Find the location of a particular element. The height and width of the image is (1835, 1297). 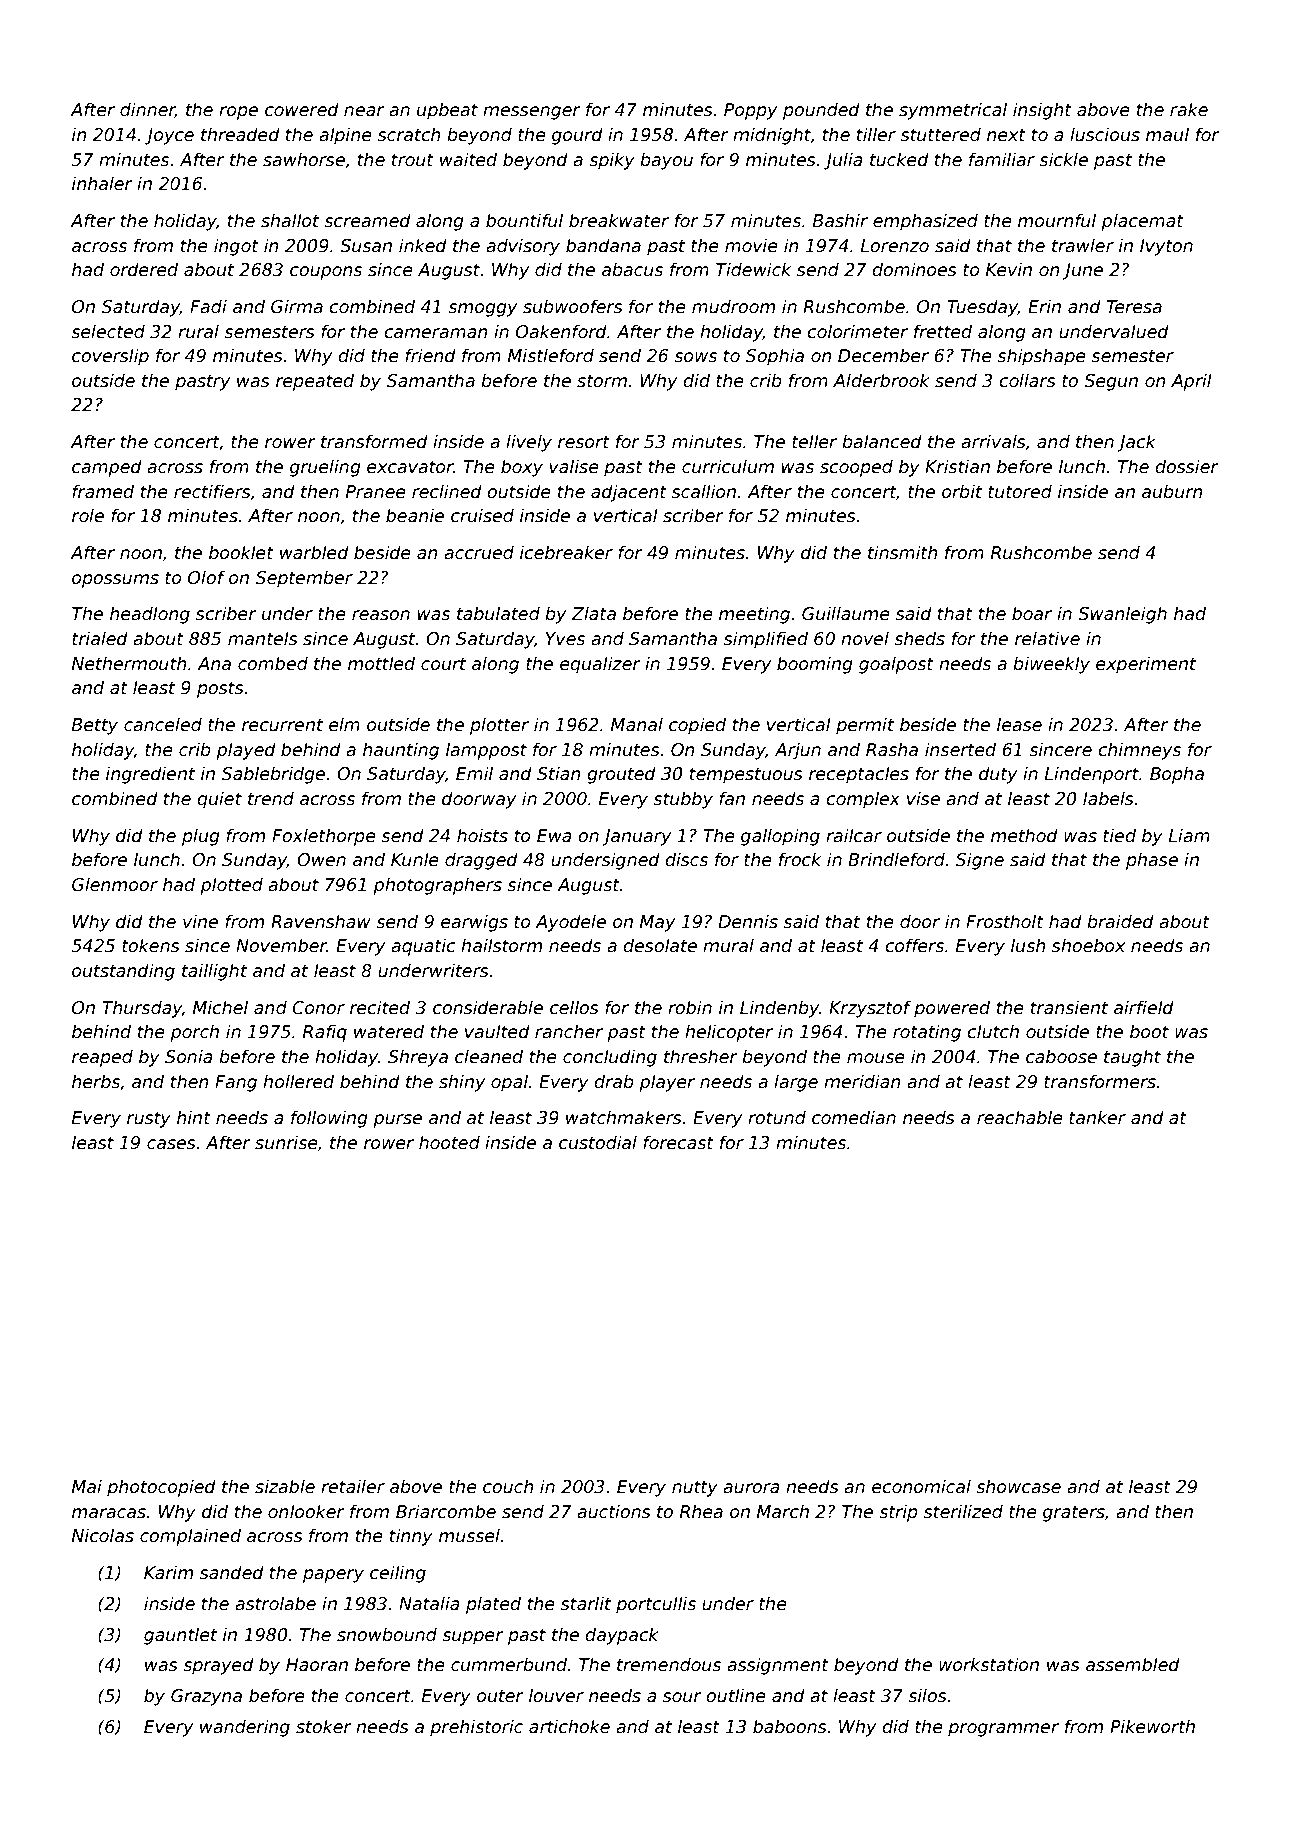

Liam is located at coordinates (1189, 835).
